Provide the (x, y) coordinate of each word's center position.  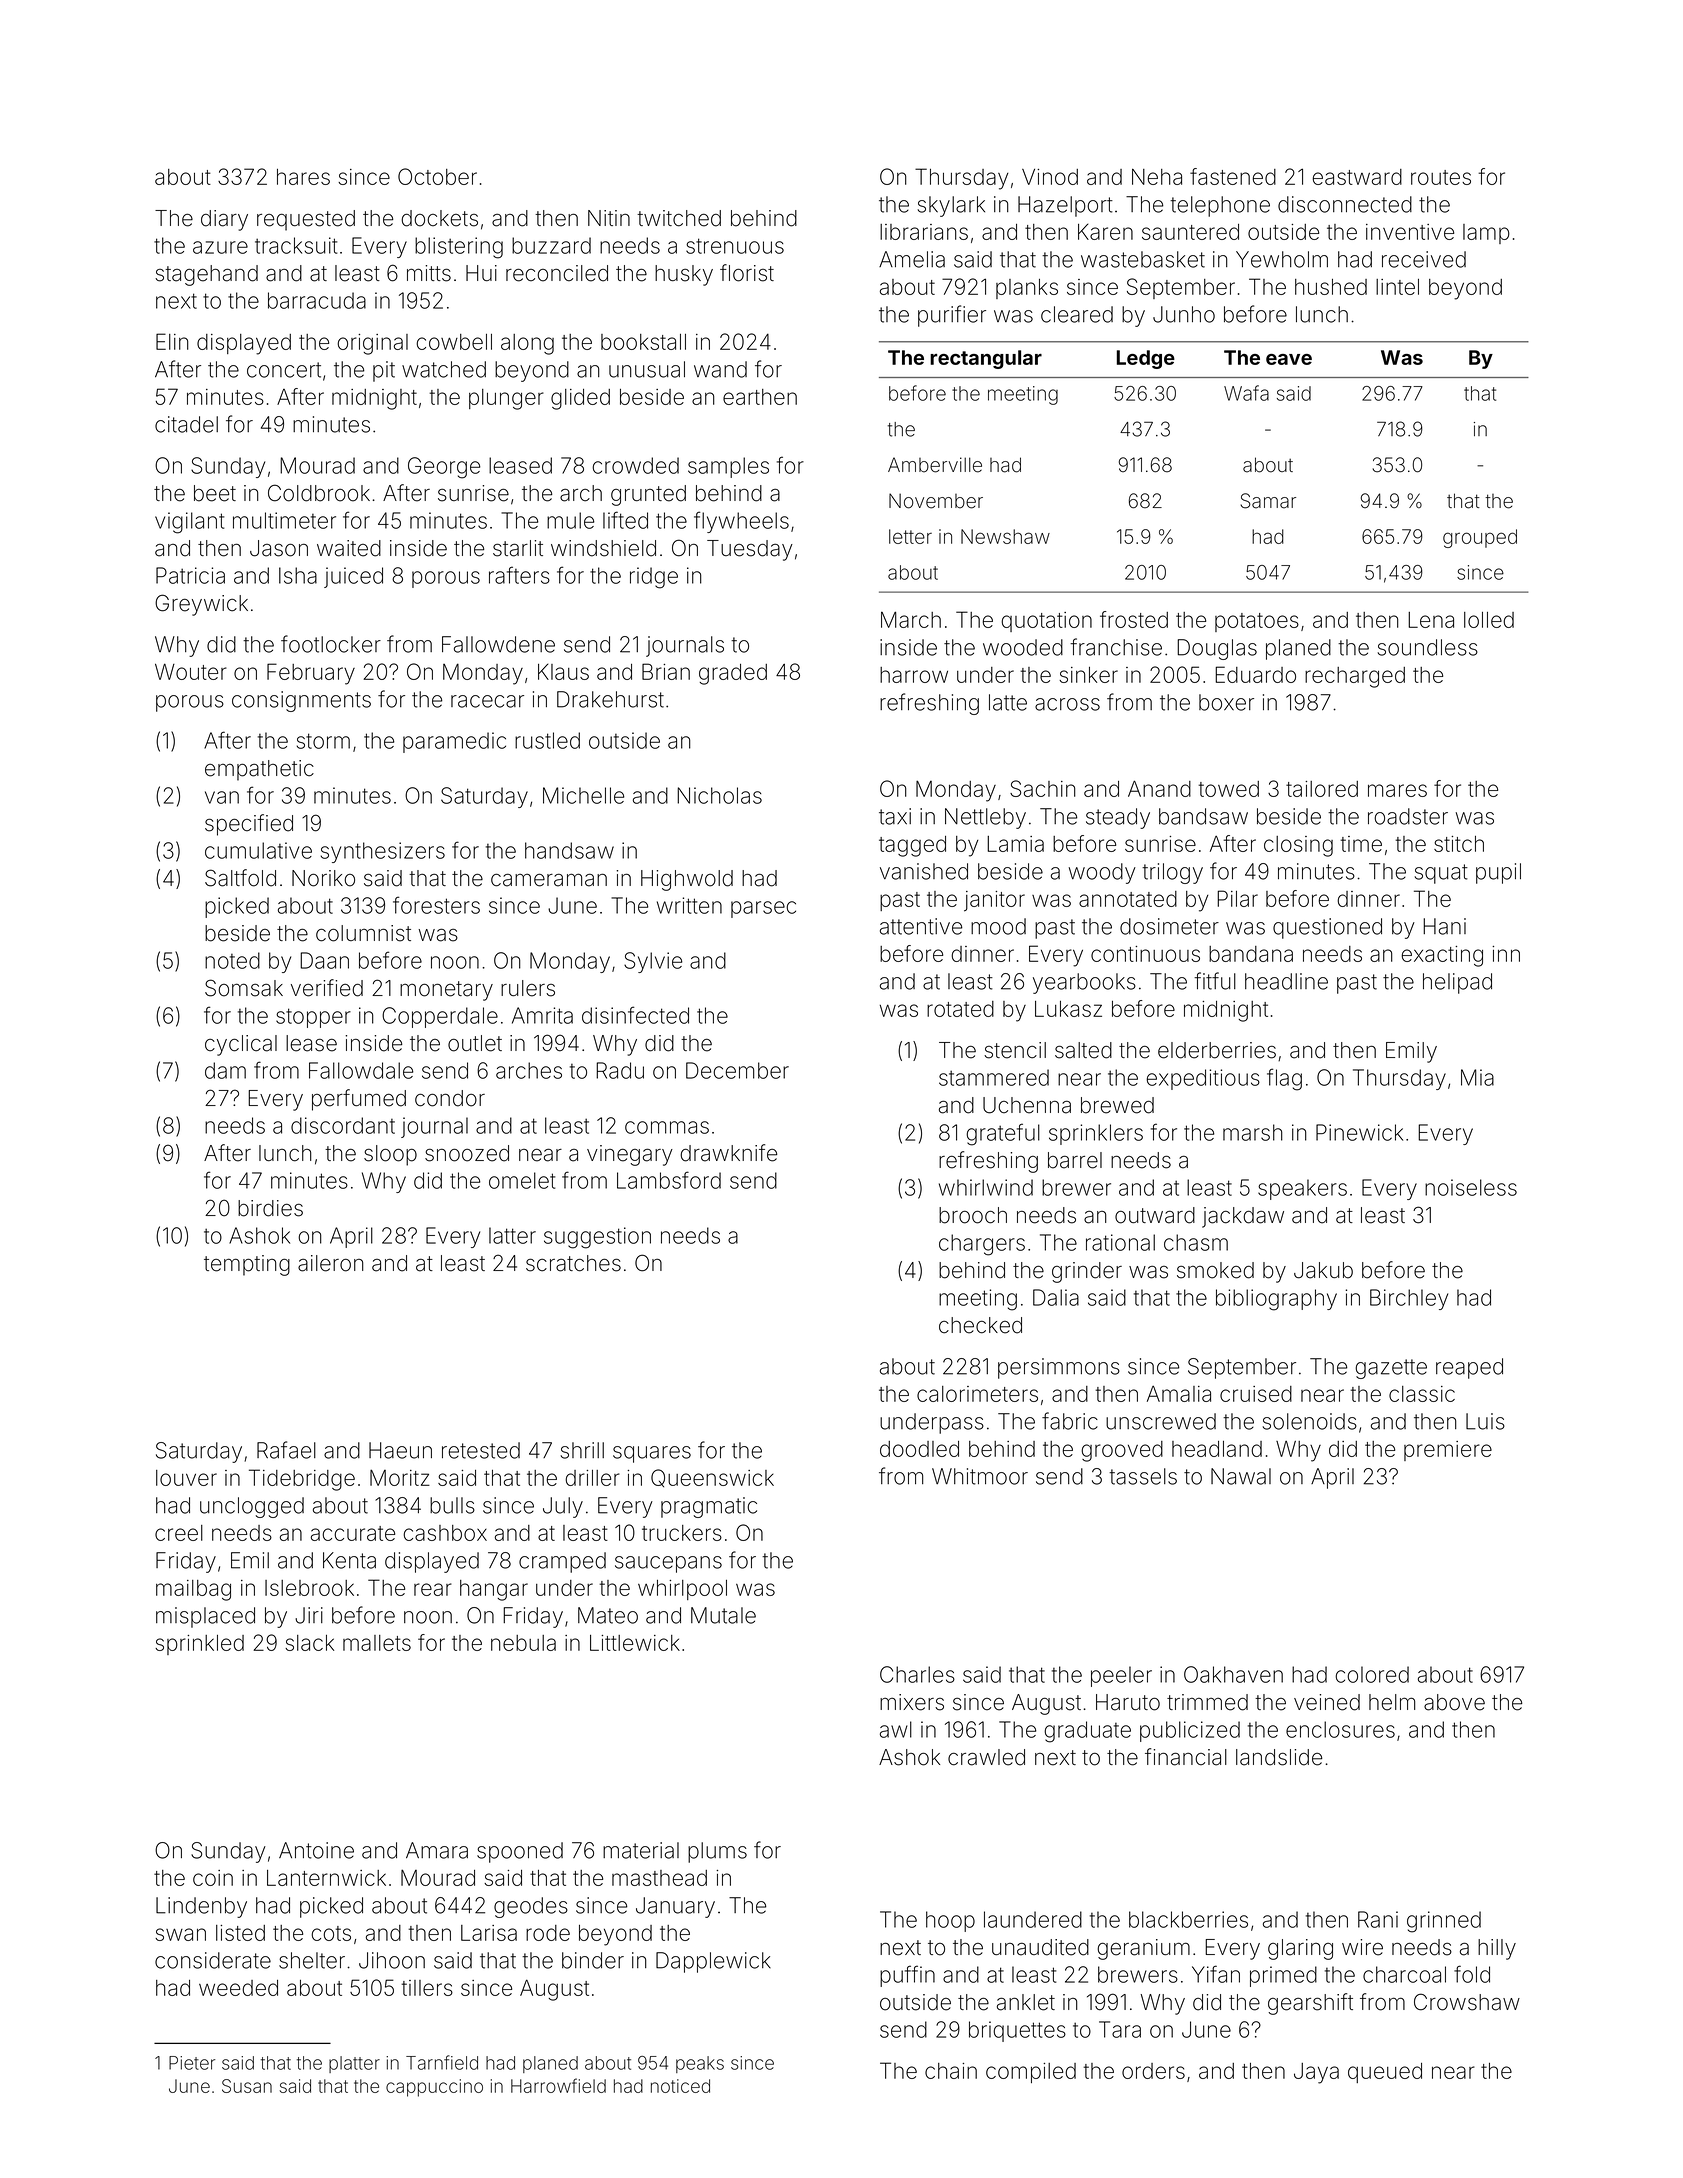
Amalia (1179, 1394)
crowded (635, 465)
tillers (427, 1988)
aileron (330, 1263)
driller (592, 1478)
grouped (1480, 538)
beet (215, 493)
